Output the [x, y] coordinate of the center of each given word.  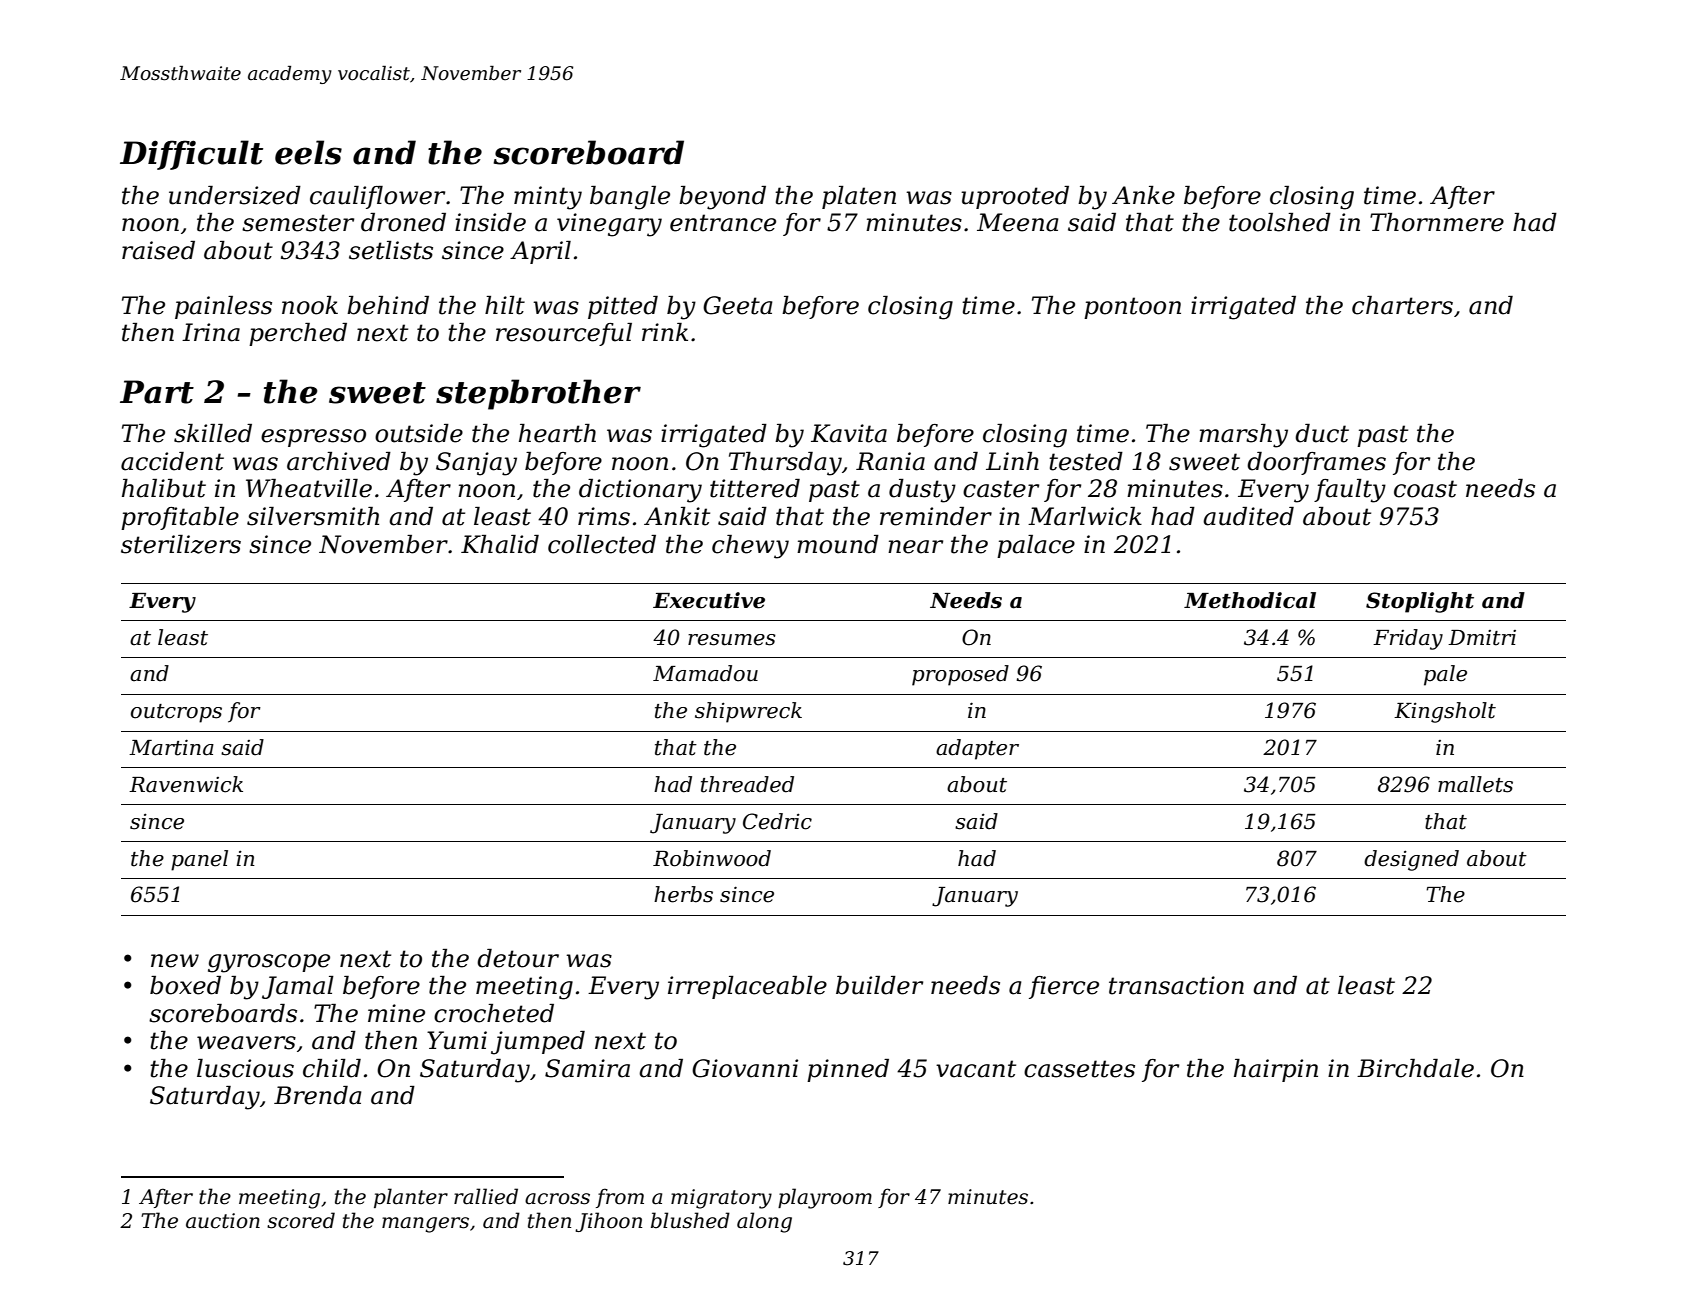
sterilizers [181, 544]
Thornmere [1437, 222]
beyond [722, 198]
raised [158, 250]
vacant [976, 1069]
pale [1445, 675]
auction [223, 1221]
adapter [977, 749]
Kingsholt [1445, 712]
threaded [747, 784]
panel [199, 860]
